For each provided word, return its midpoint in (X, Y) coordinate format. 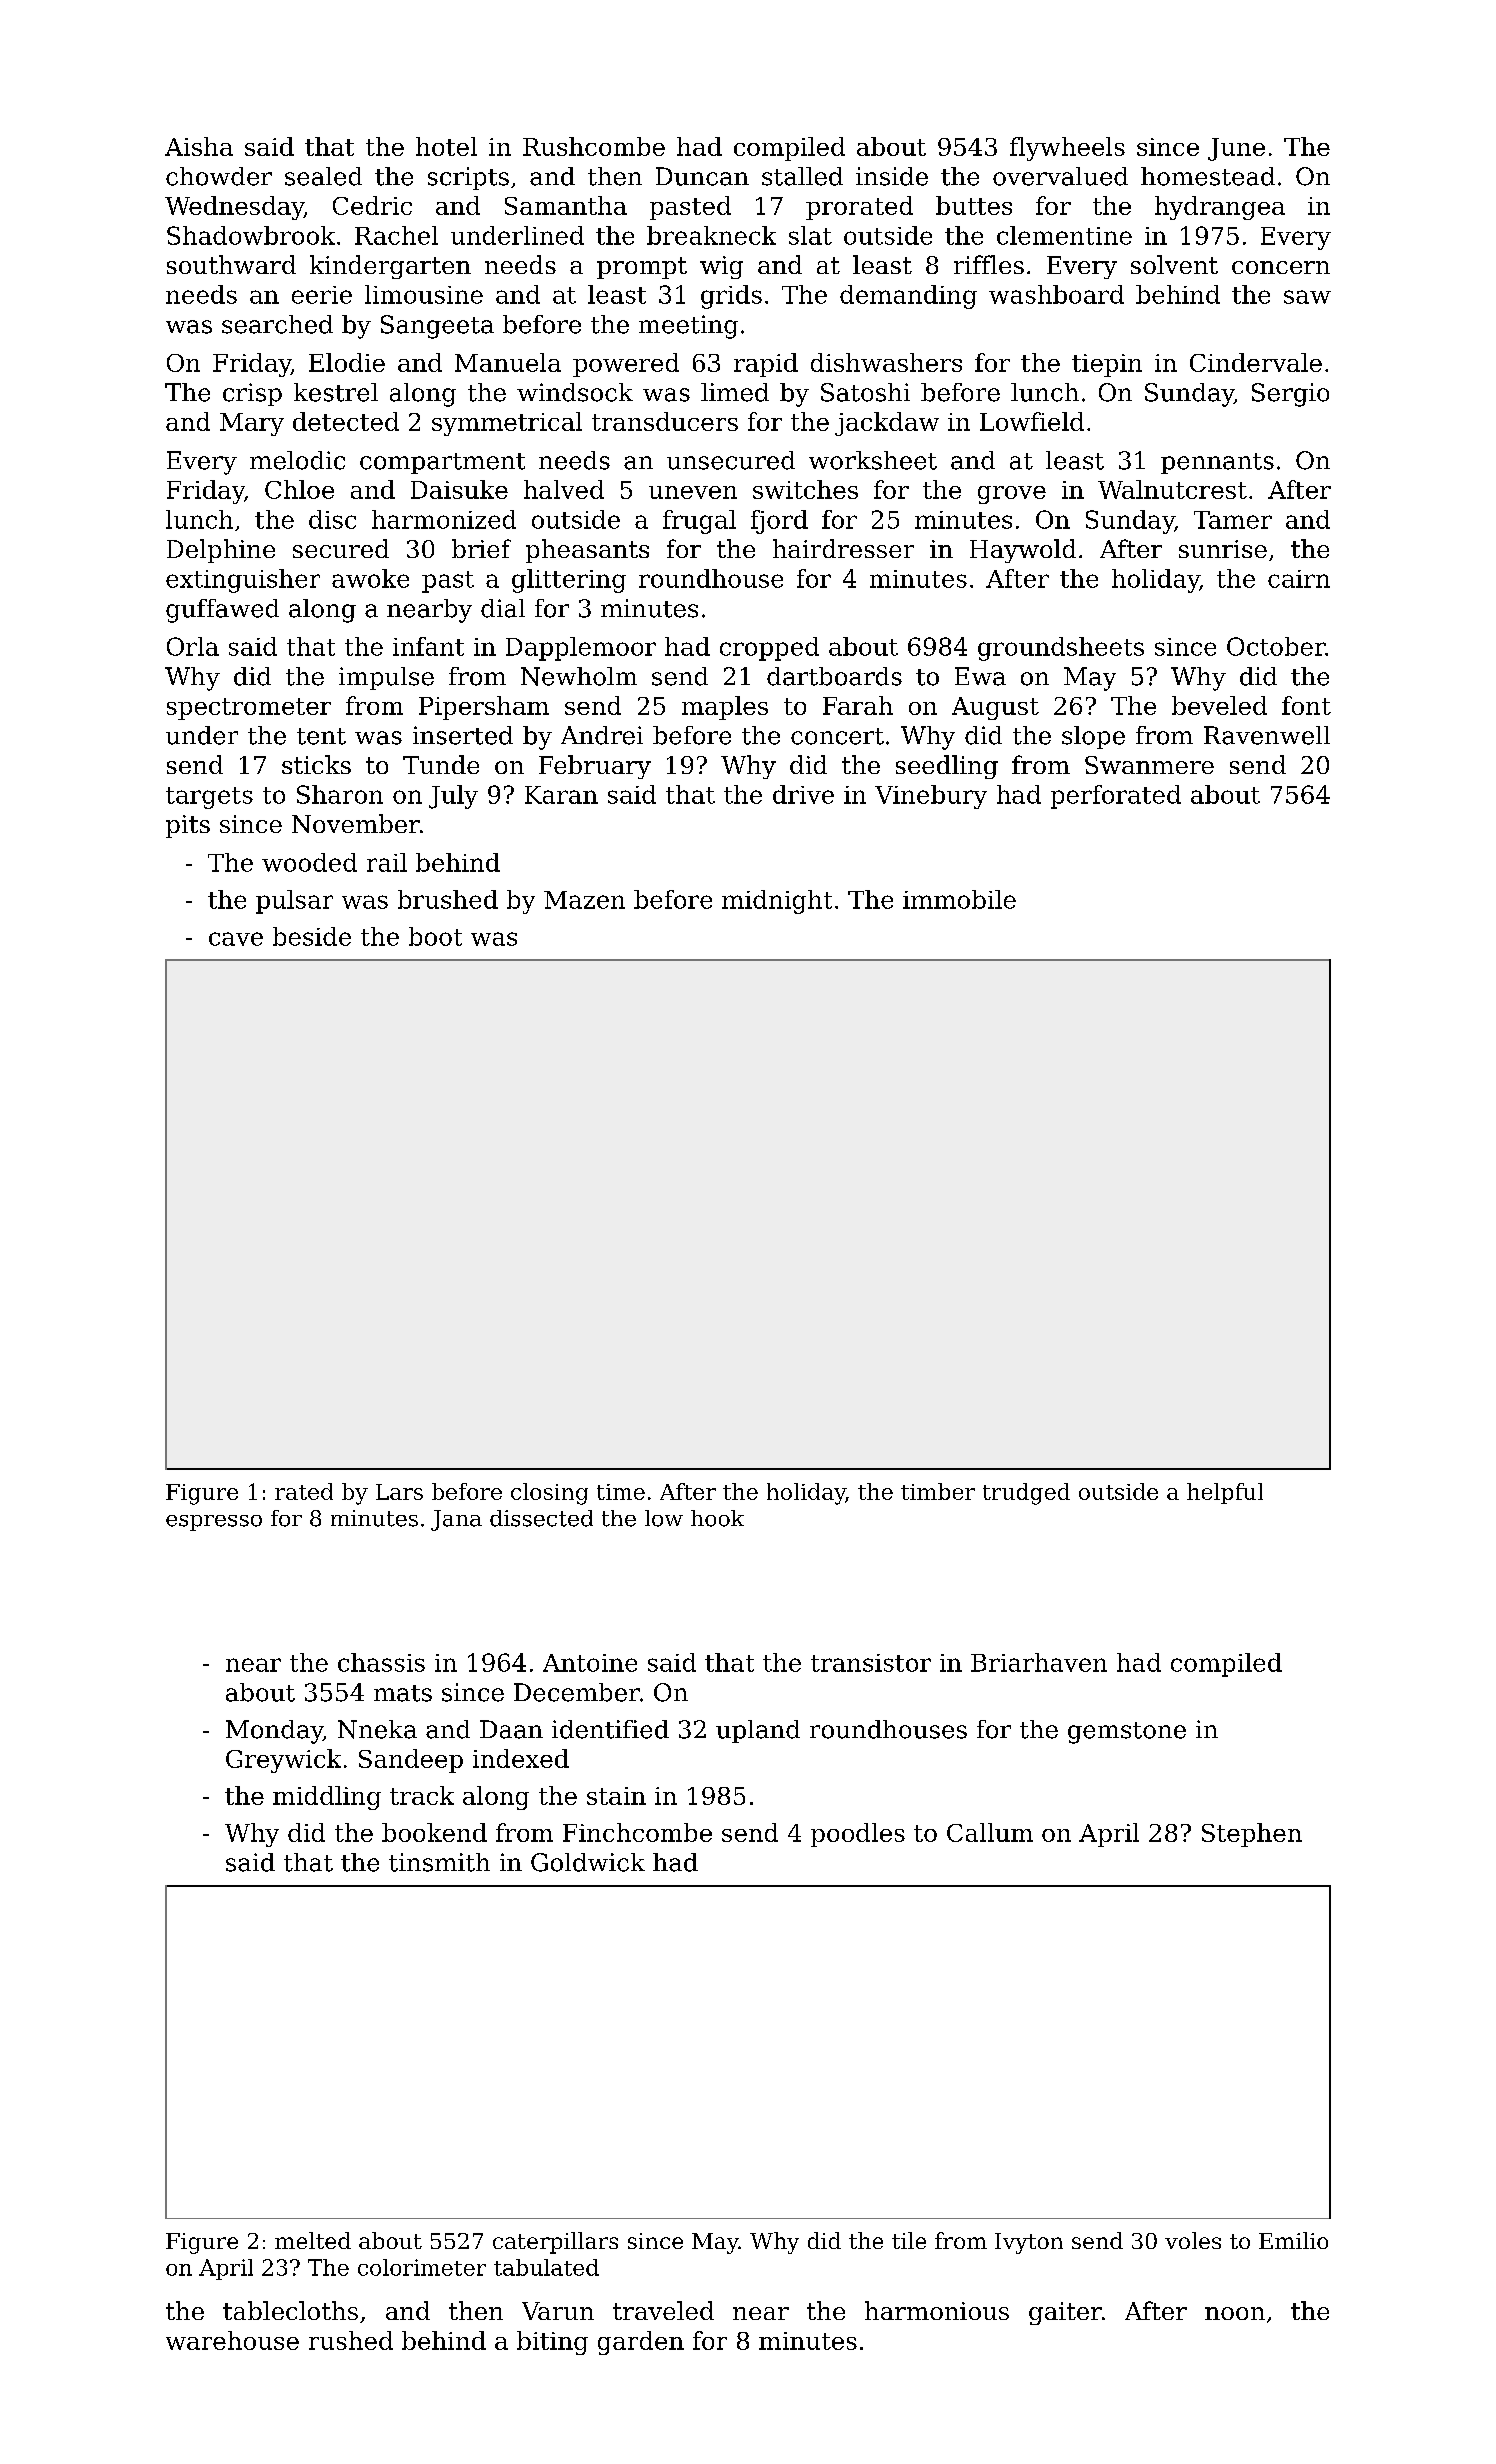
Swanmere (1149, 765)
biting (552, 2343)
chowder (219, 176)
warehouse (232, 2340)
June (1236, 149)
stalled (802, 176)
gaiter (1065, 2313)
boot (435, 936)
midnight (777, 902)
